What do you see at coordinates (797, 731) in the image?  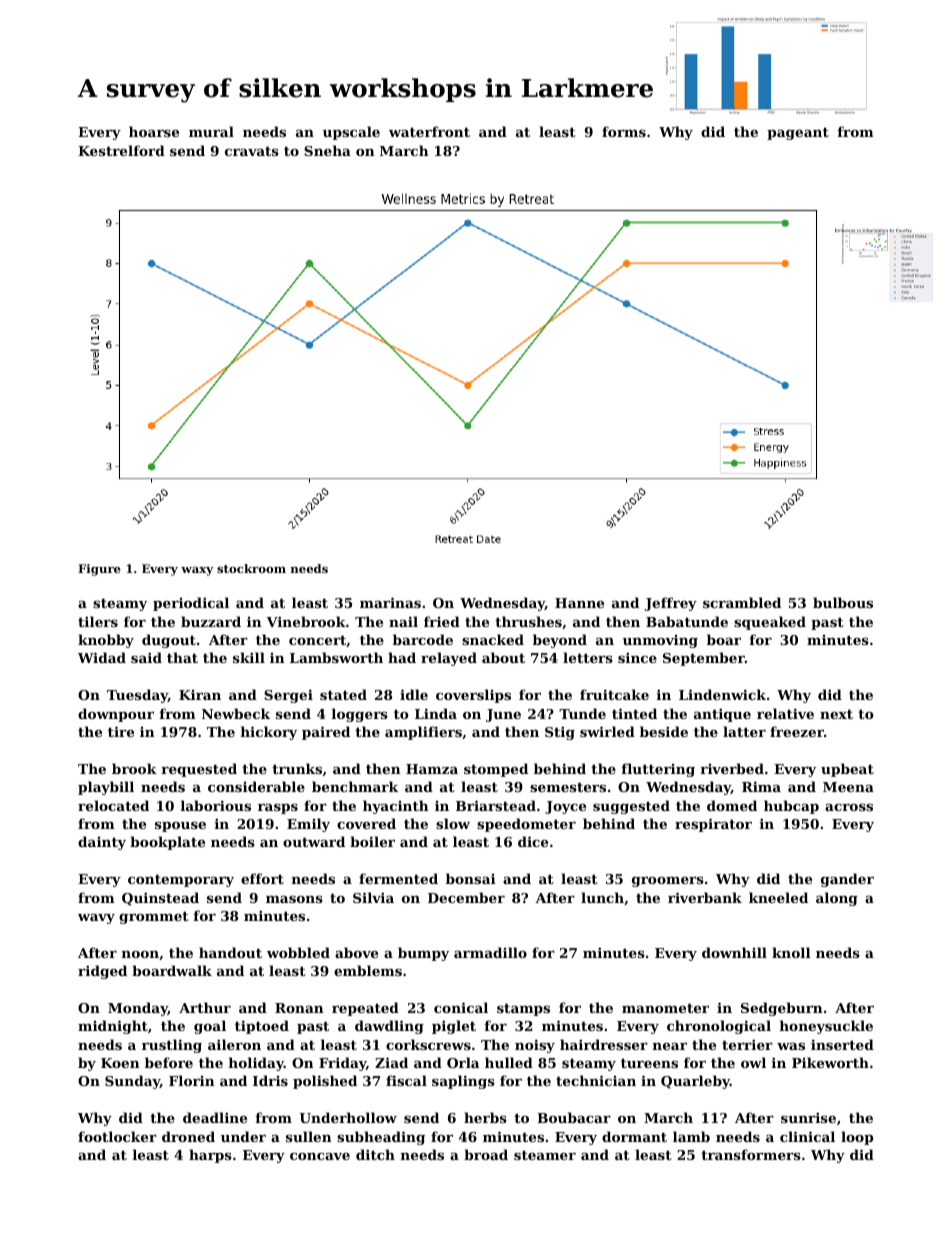 I see `freezer` at bounding box center [797, 731].
